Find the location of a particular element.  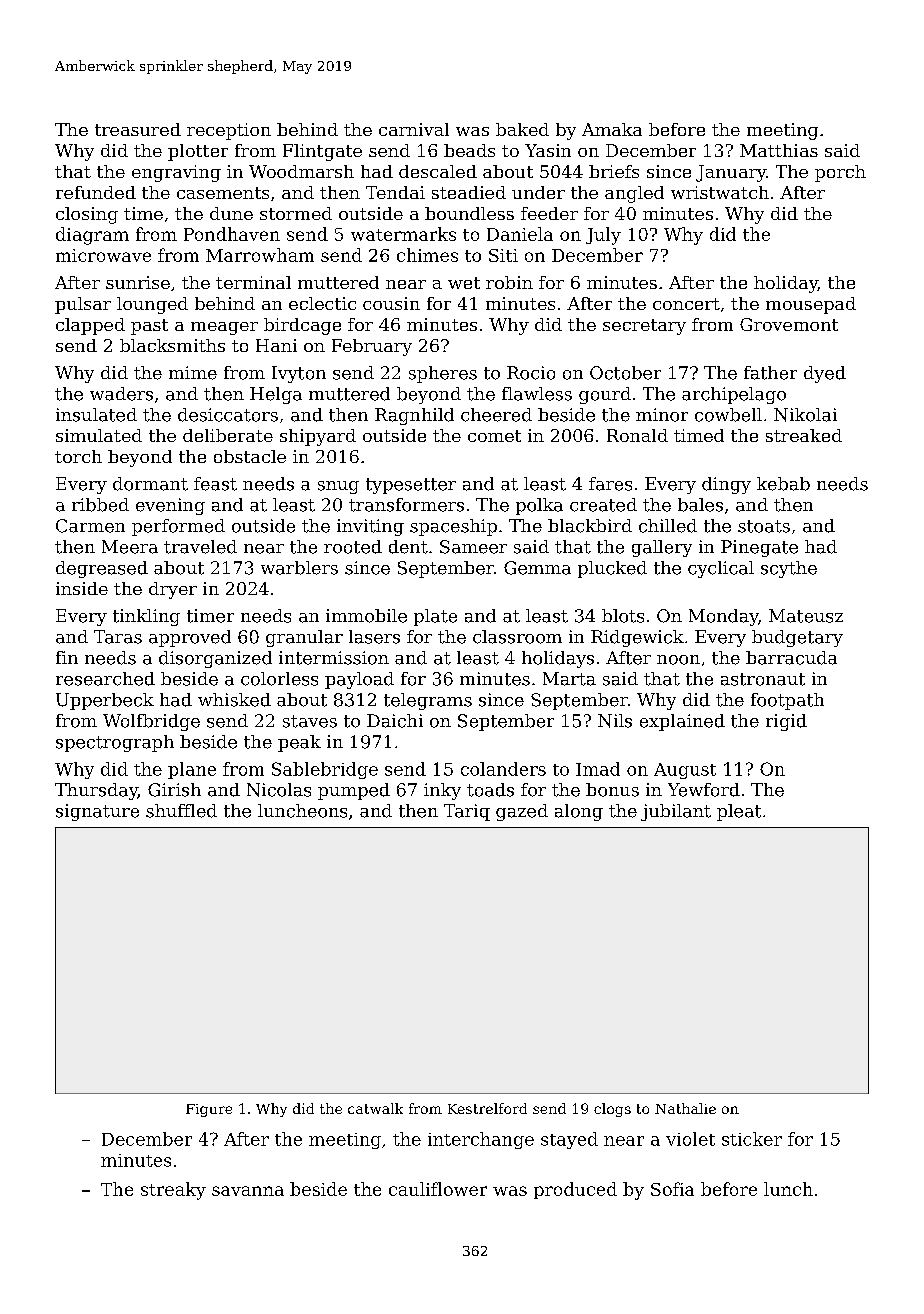

Amaka is located at coordinates (612, 129).
